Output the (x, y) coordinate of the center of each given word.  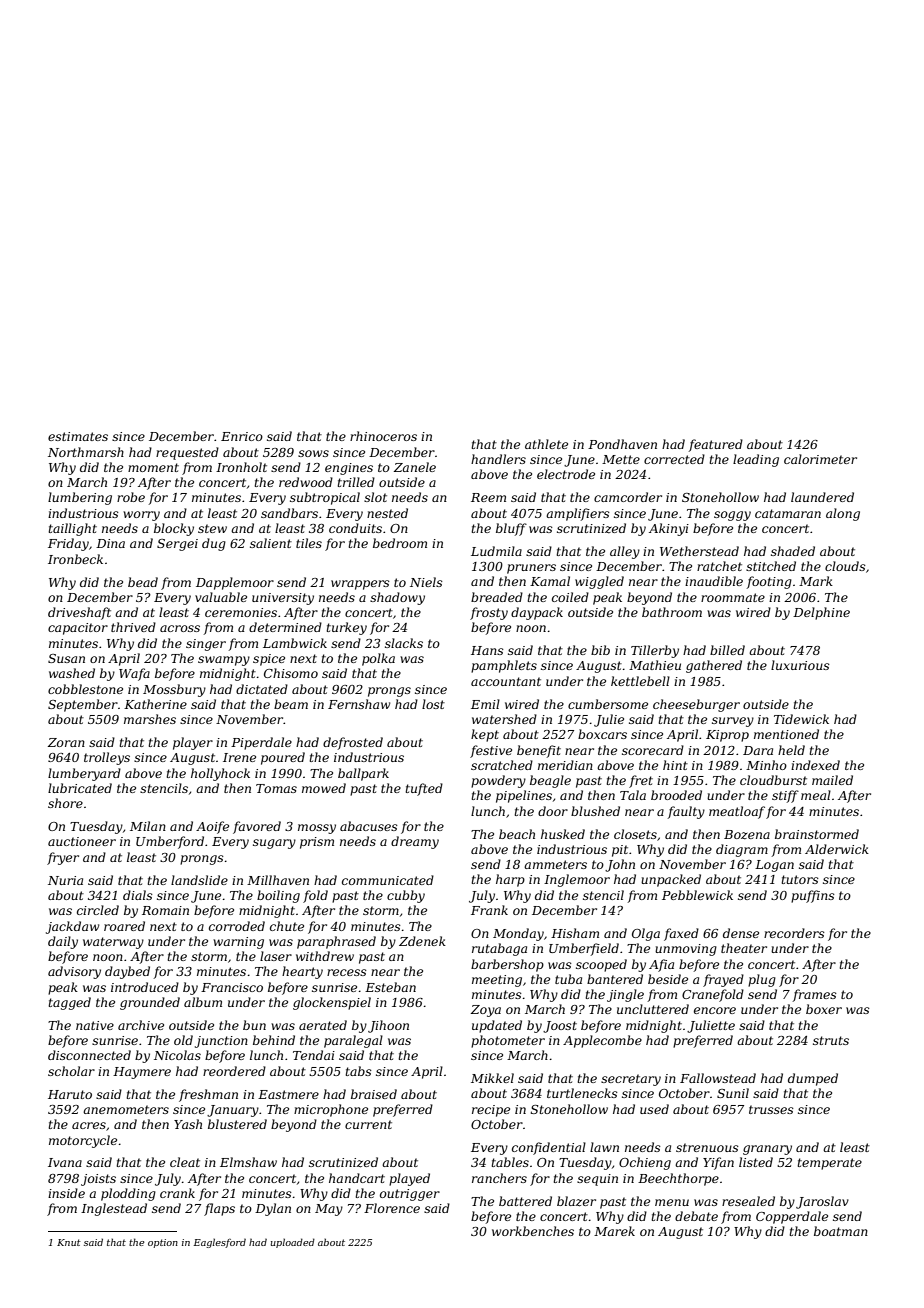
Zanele (415, 467)
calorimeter (820, 459)
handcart (357, 1178)
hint (675, 765)
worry (141, 516)
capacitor (78, 629)
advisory (74, 972)
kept (485, 735)
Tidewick (801, 719)
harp (510, 880)
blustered (237, 1124)
